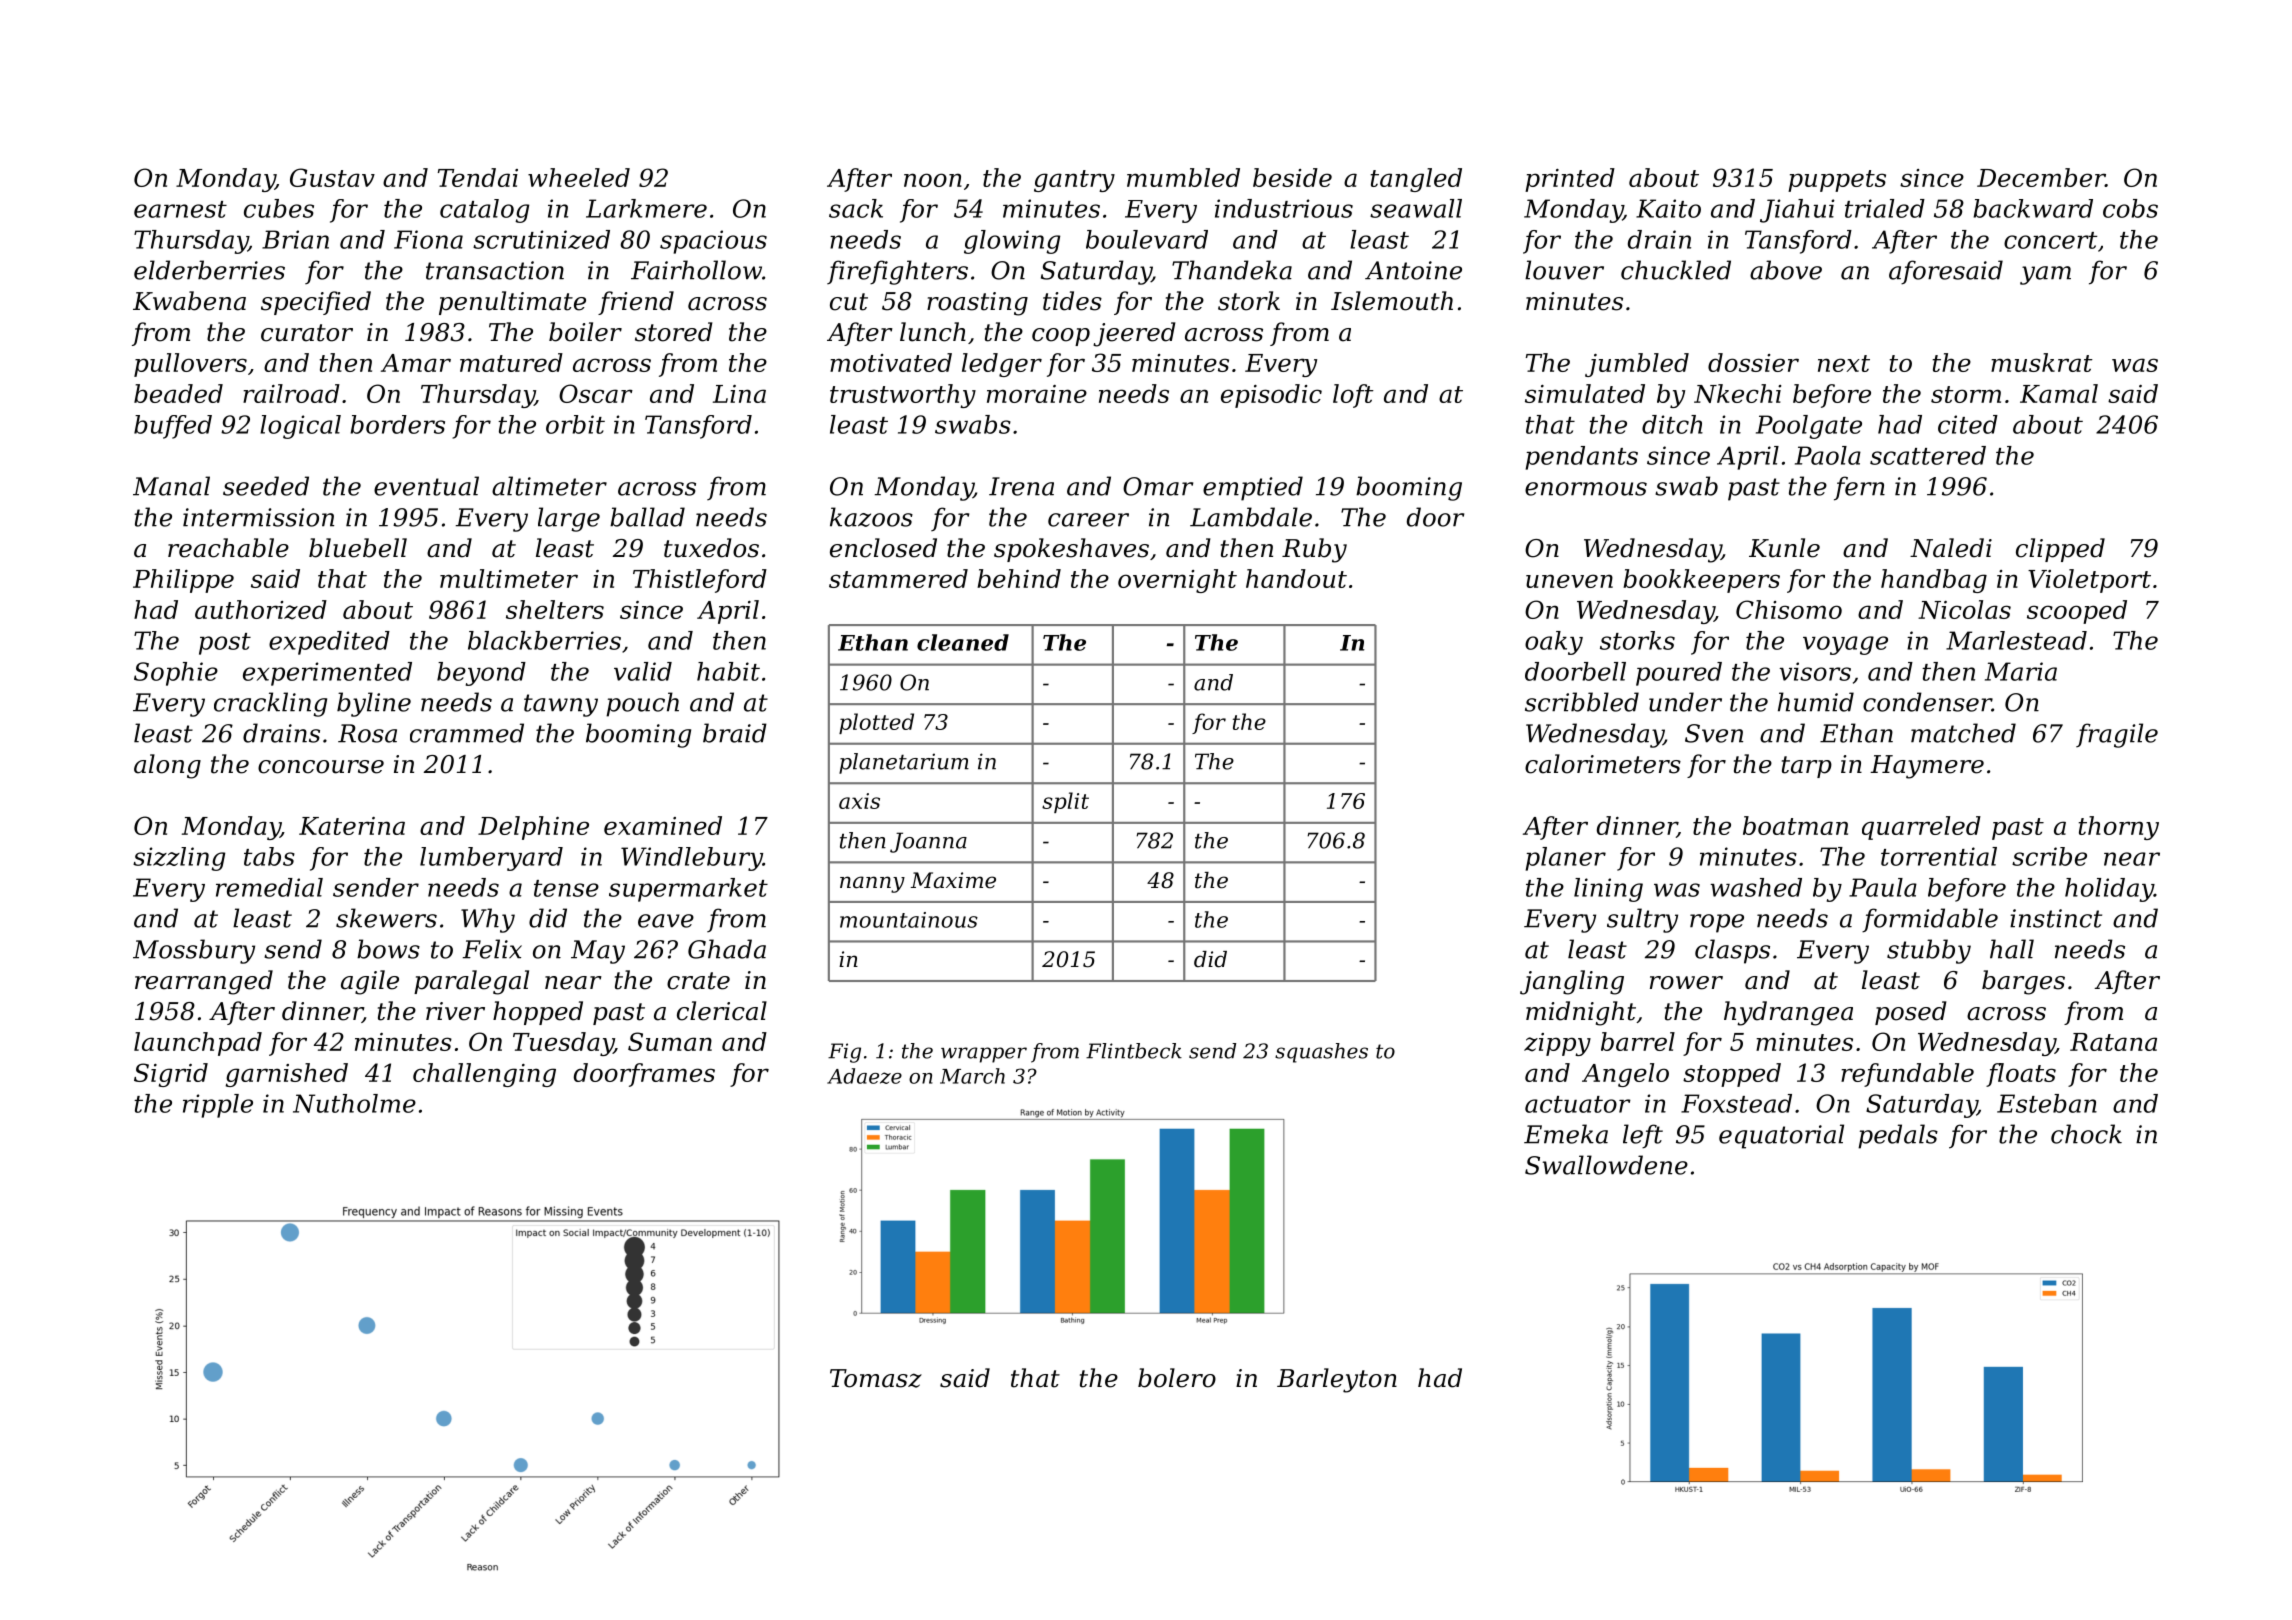 The width and height of the page is (2292, 1620). I want to click on thorny, so click(2119, 828).
